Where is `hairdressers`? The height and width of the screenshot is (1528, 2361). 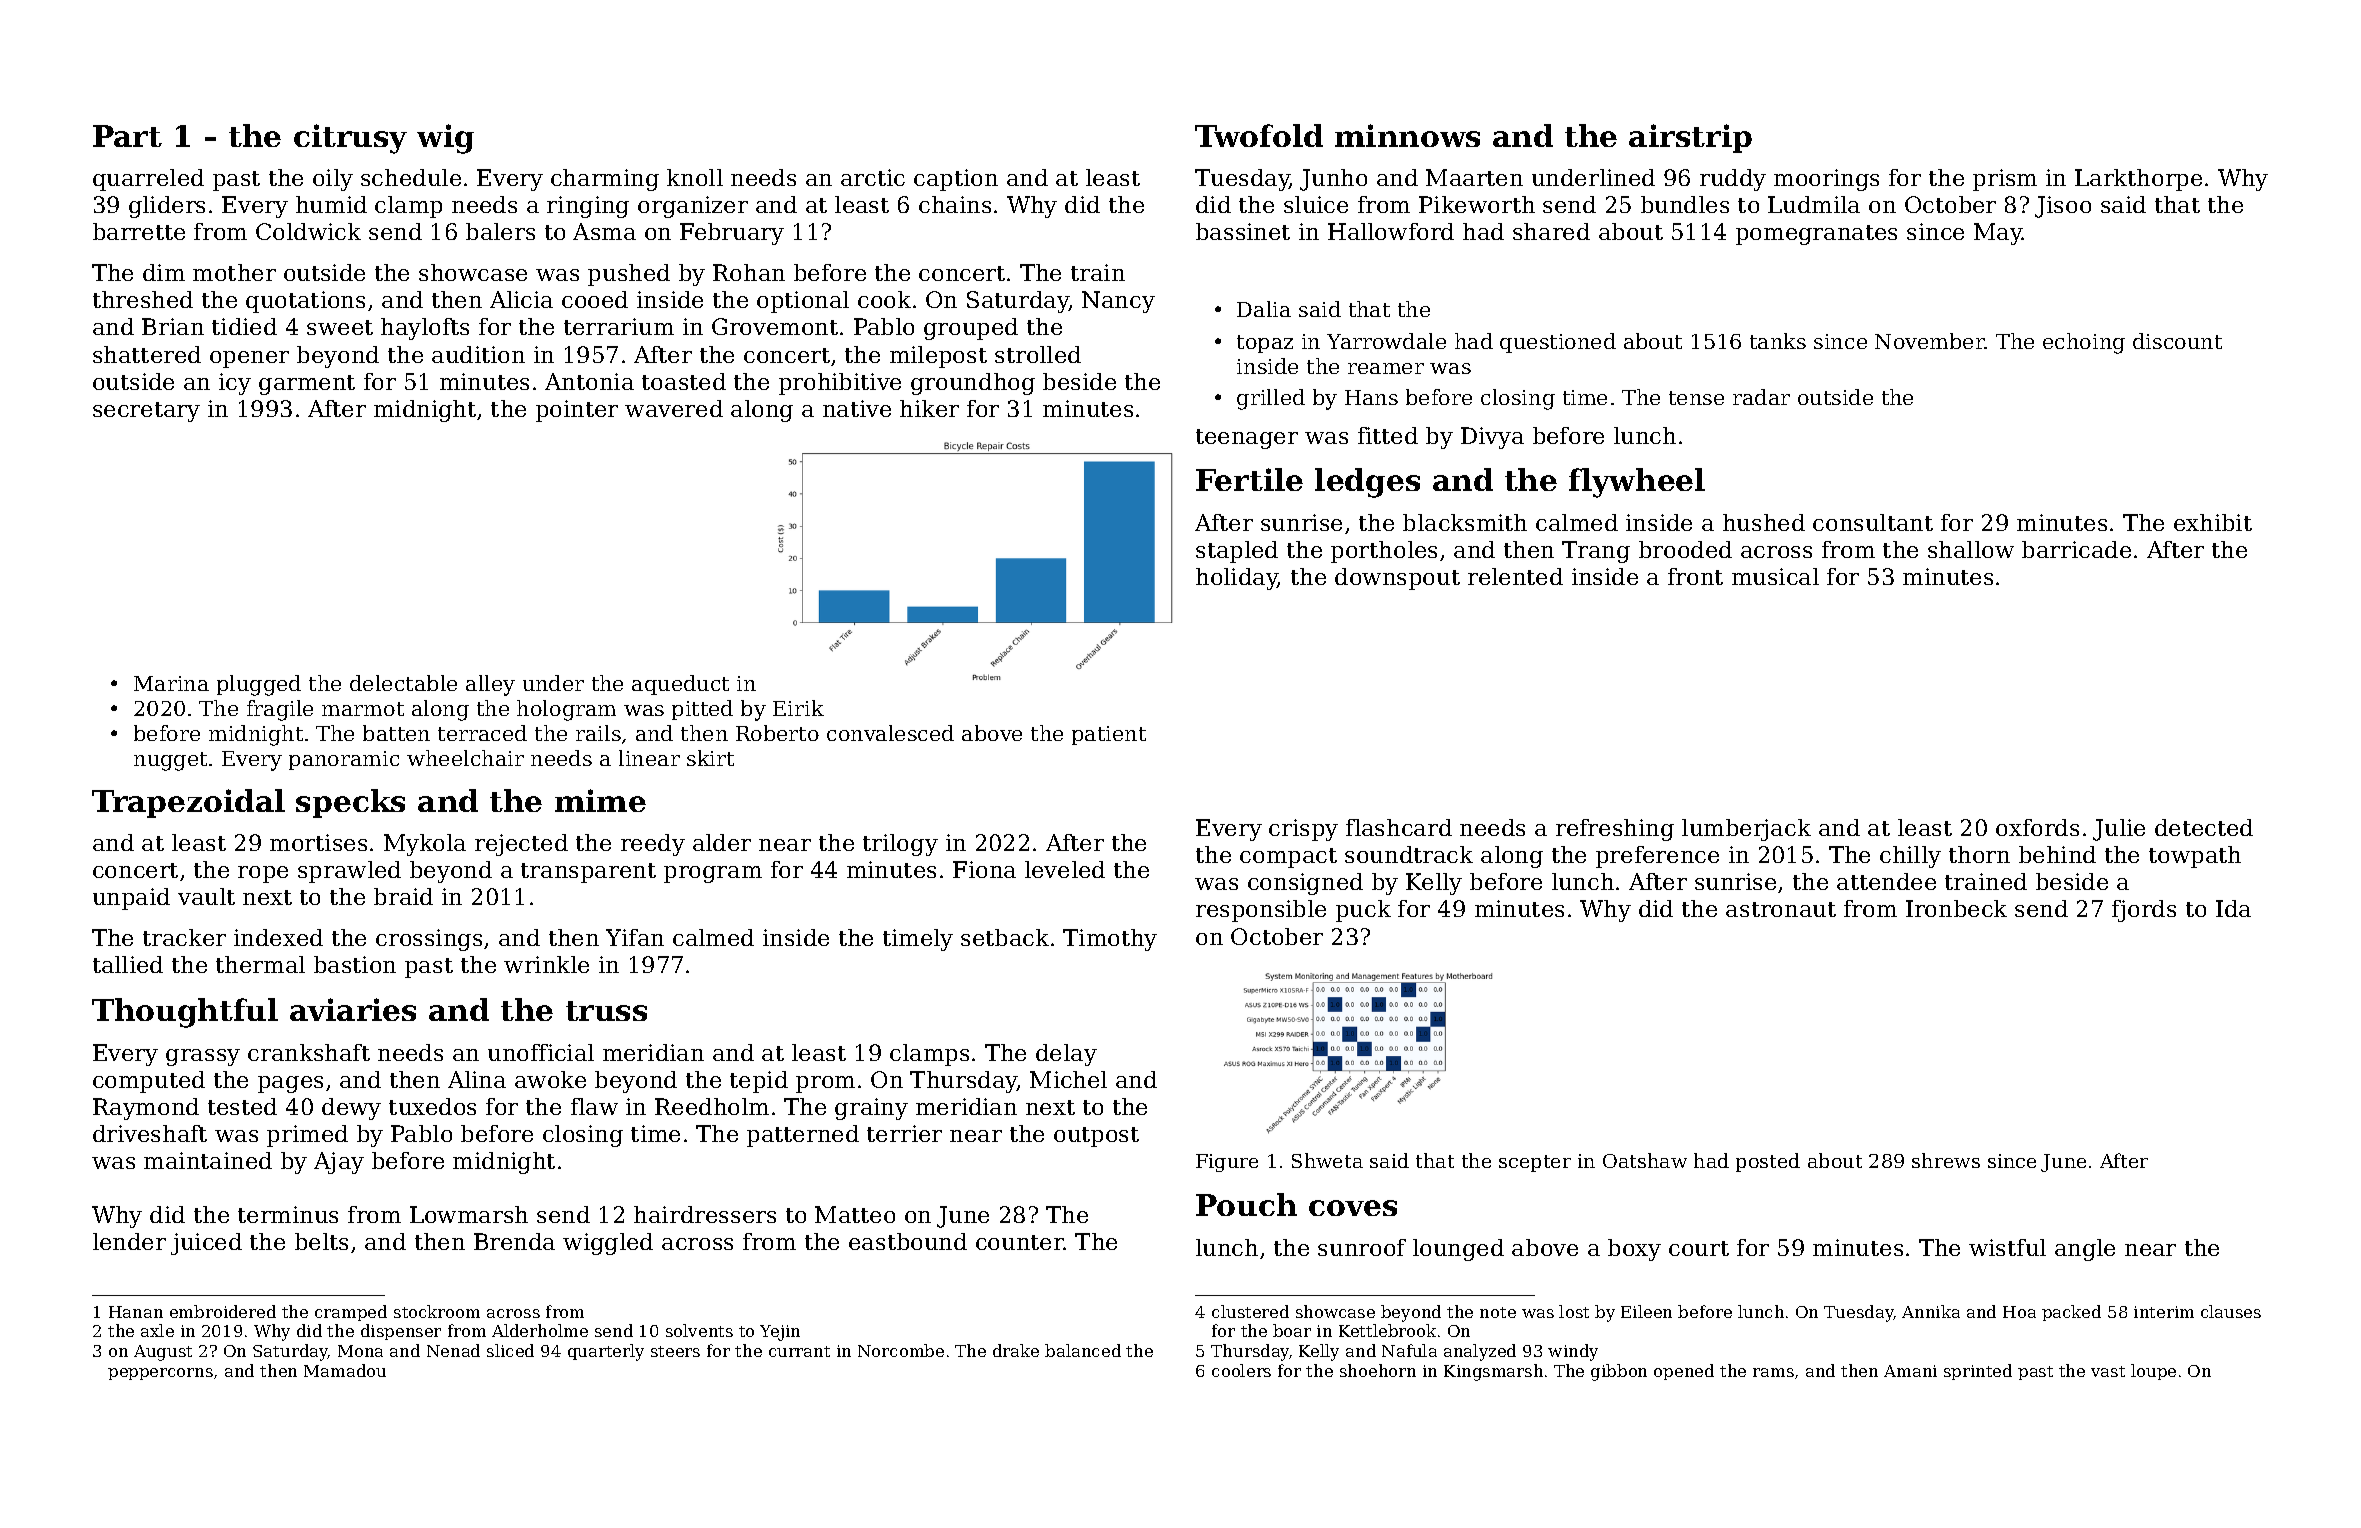 hairdressers is located at coordinates (705, 1214).
